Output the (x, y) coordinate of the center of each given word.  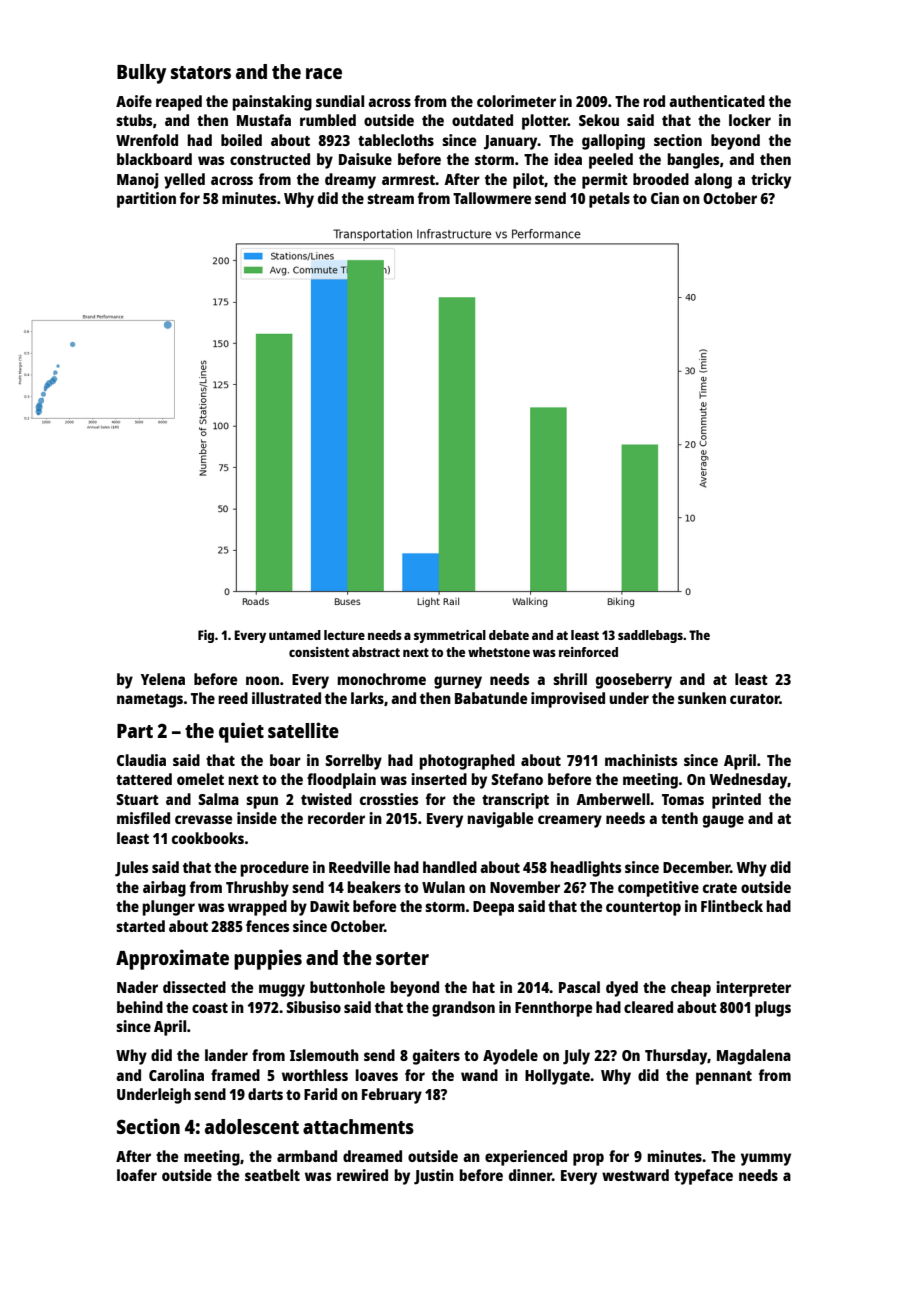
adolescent (252, 1126)
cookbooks (208, 838)
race (324, 73)
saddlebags (650, 636)
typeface (703, 1177)
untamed (295, 635)
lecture (344, 635)
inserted (439, 779)
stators (201, 72)
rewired (362, 1175)
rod (654, 101)
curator (755, 699)
